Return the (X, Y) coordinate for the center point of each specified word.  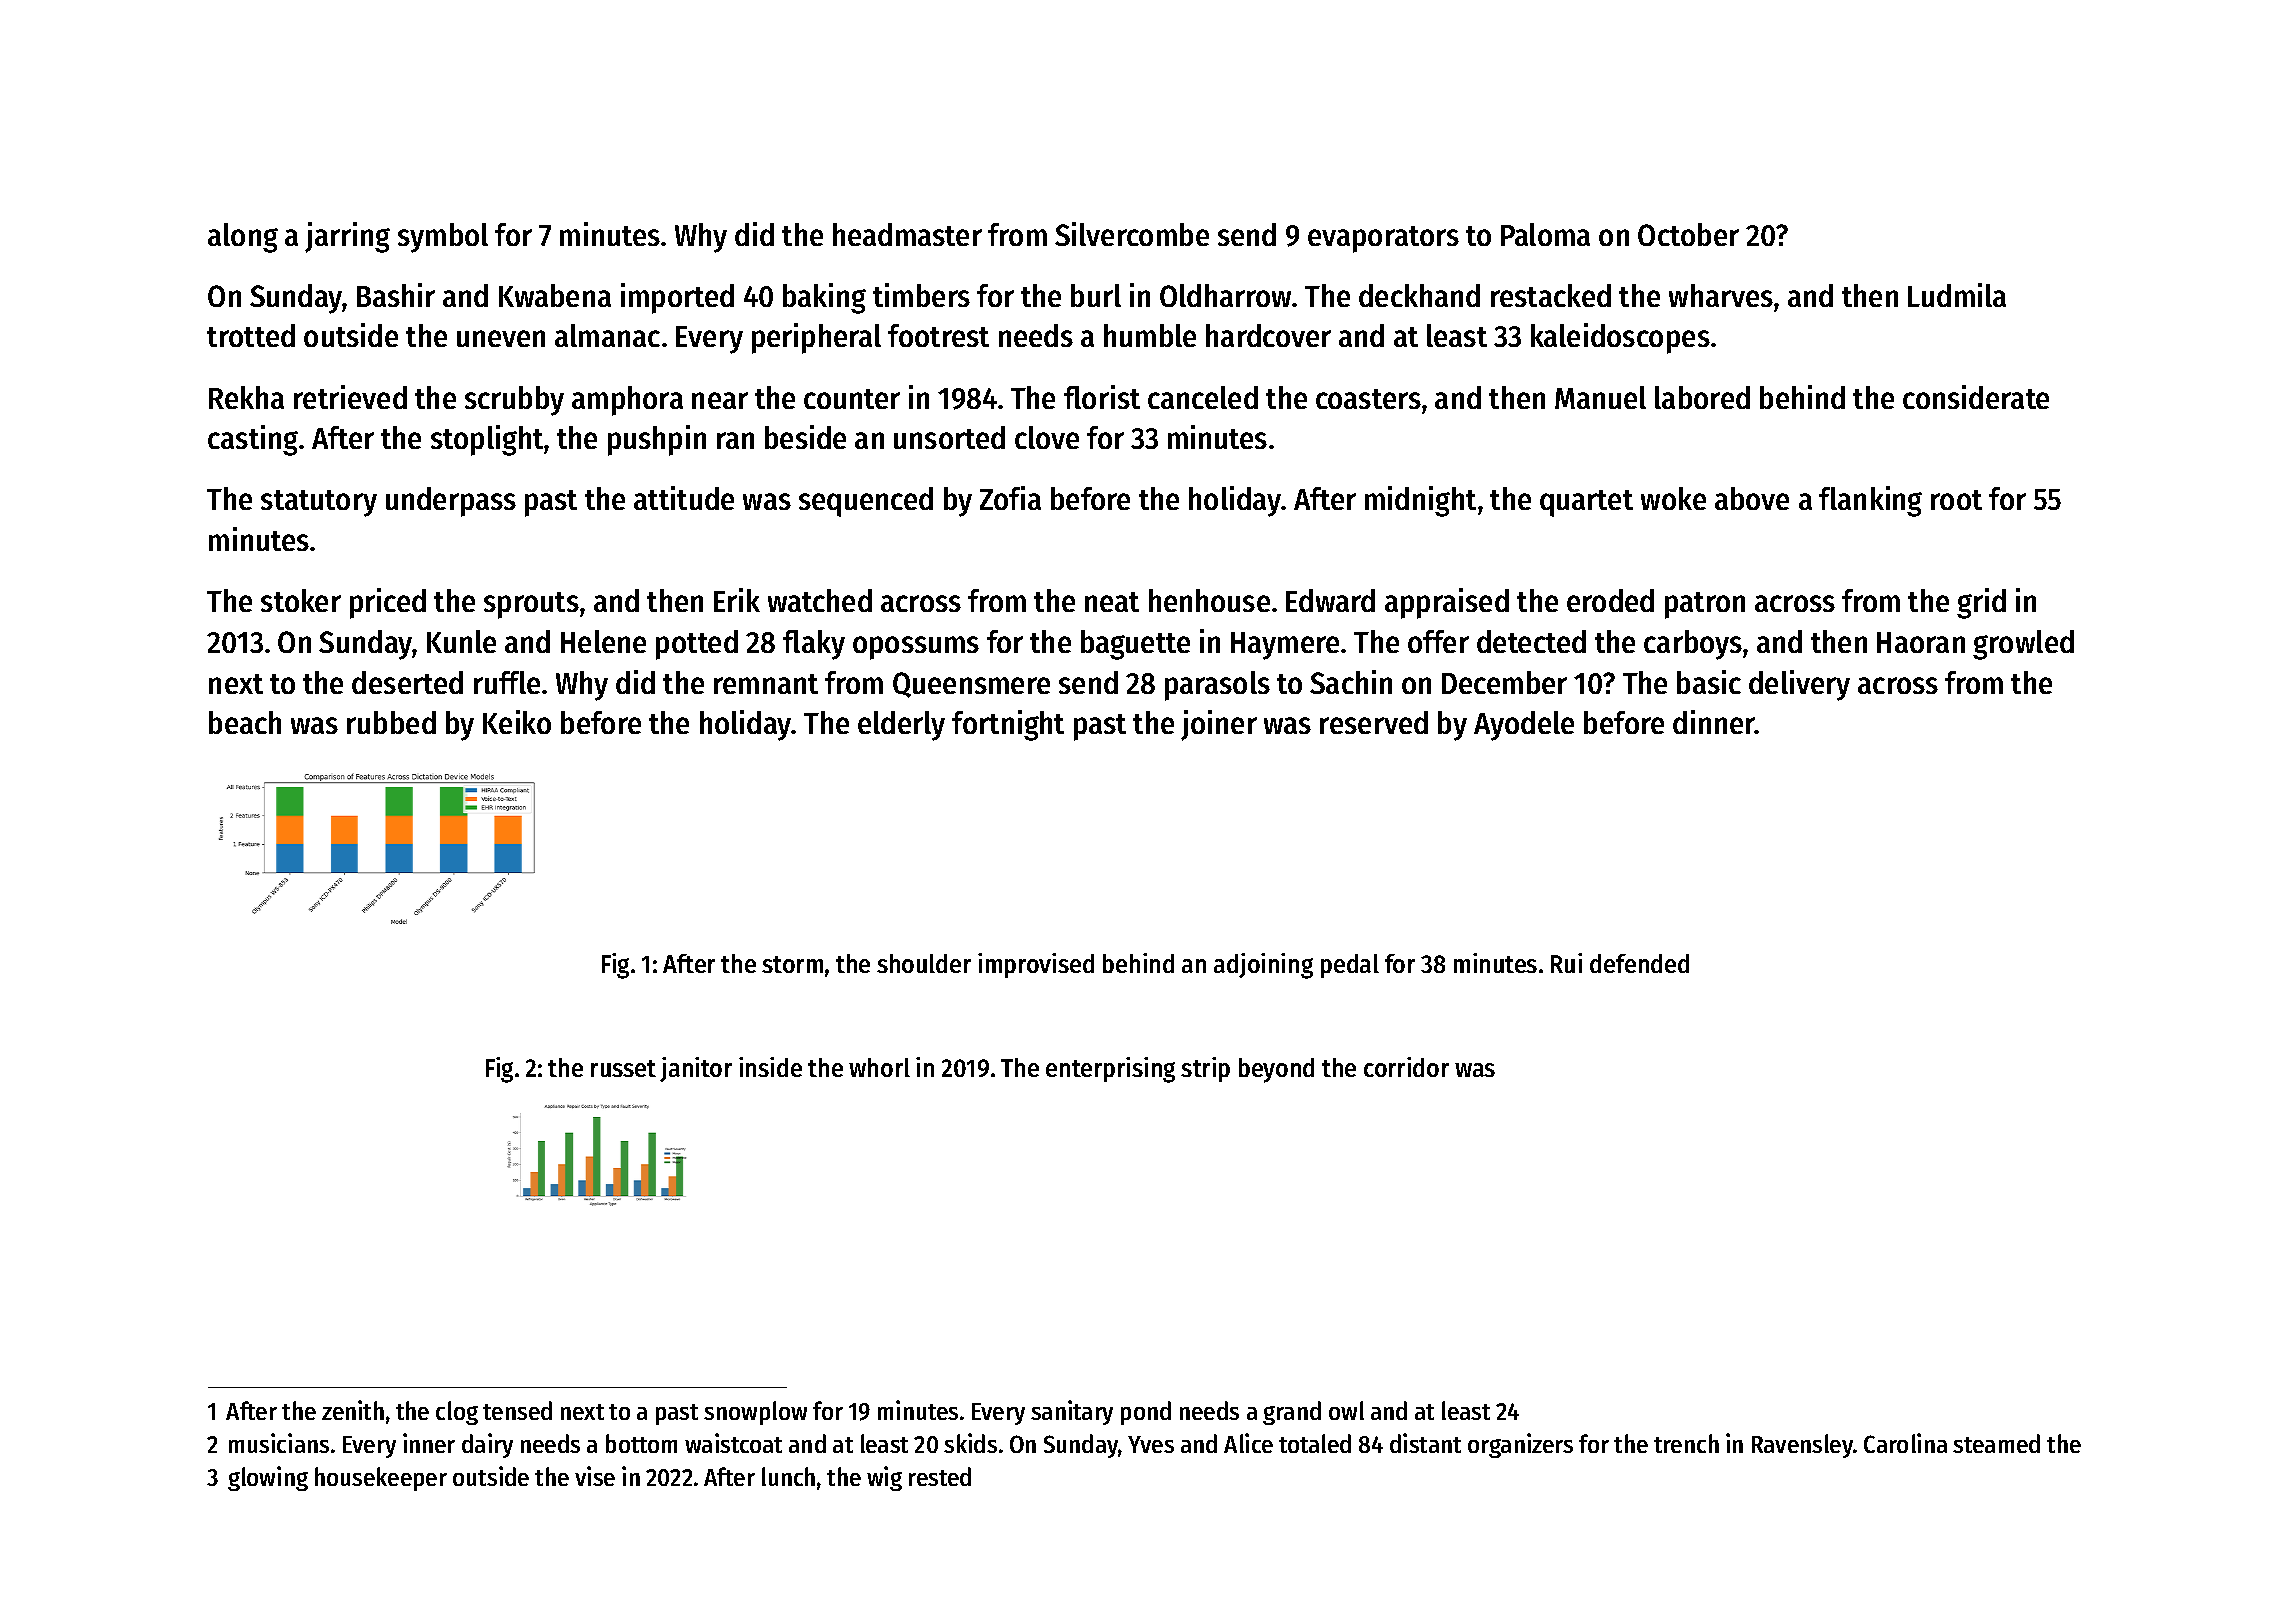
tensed (517, 1410)
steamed (1996, 1443)
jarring (347, 237)
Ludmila (1957, 295)
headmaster (907, 234)
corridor (1406, 1067)
